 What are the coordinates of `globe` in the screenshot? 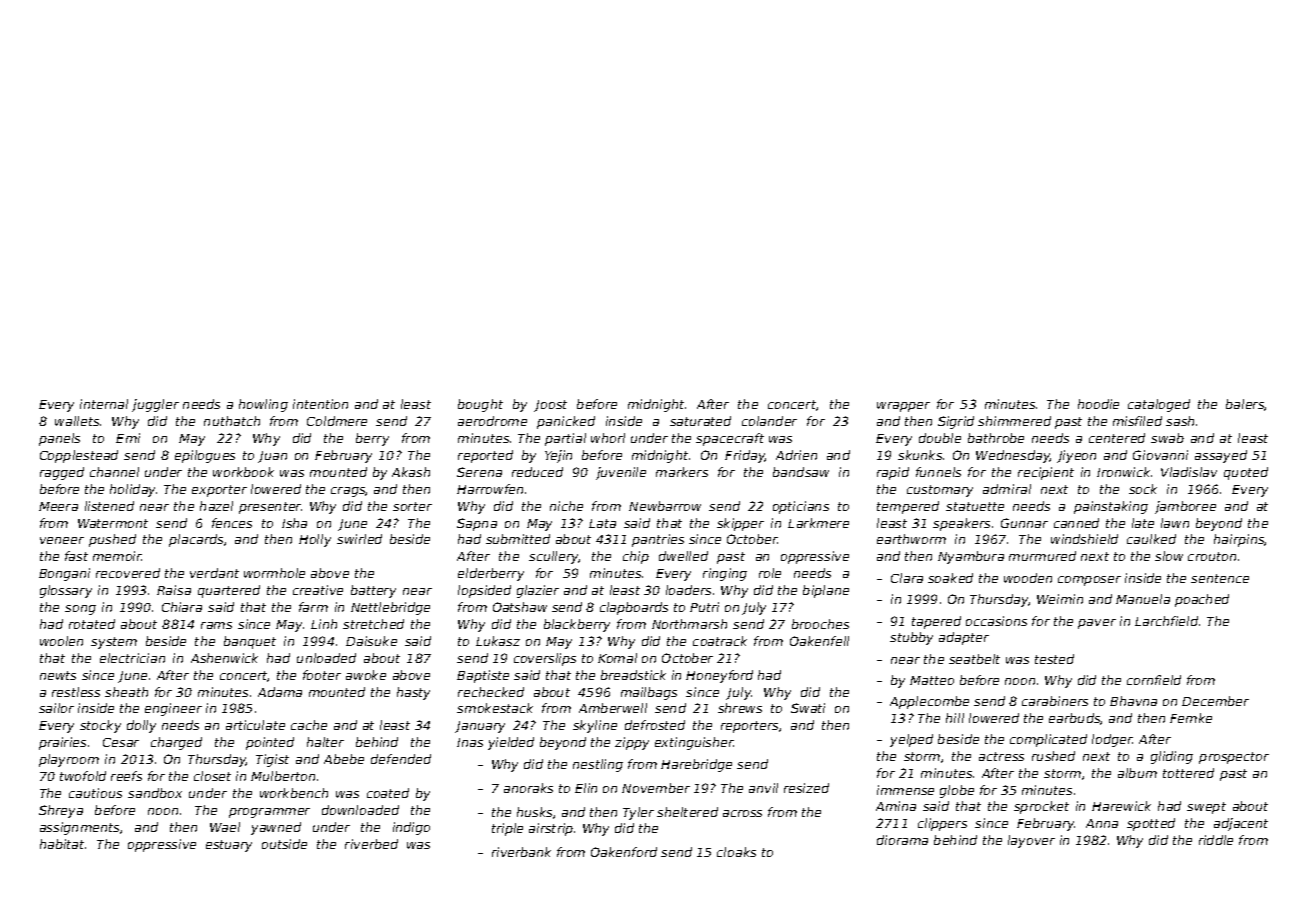 It's located at (957, 791).
